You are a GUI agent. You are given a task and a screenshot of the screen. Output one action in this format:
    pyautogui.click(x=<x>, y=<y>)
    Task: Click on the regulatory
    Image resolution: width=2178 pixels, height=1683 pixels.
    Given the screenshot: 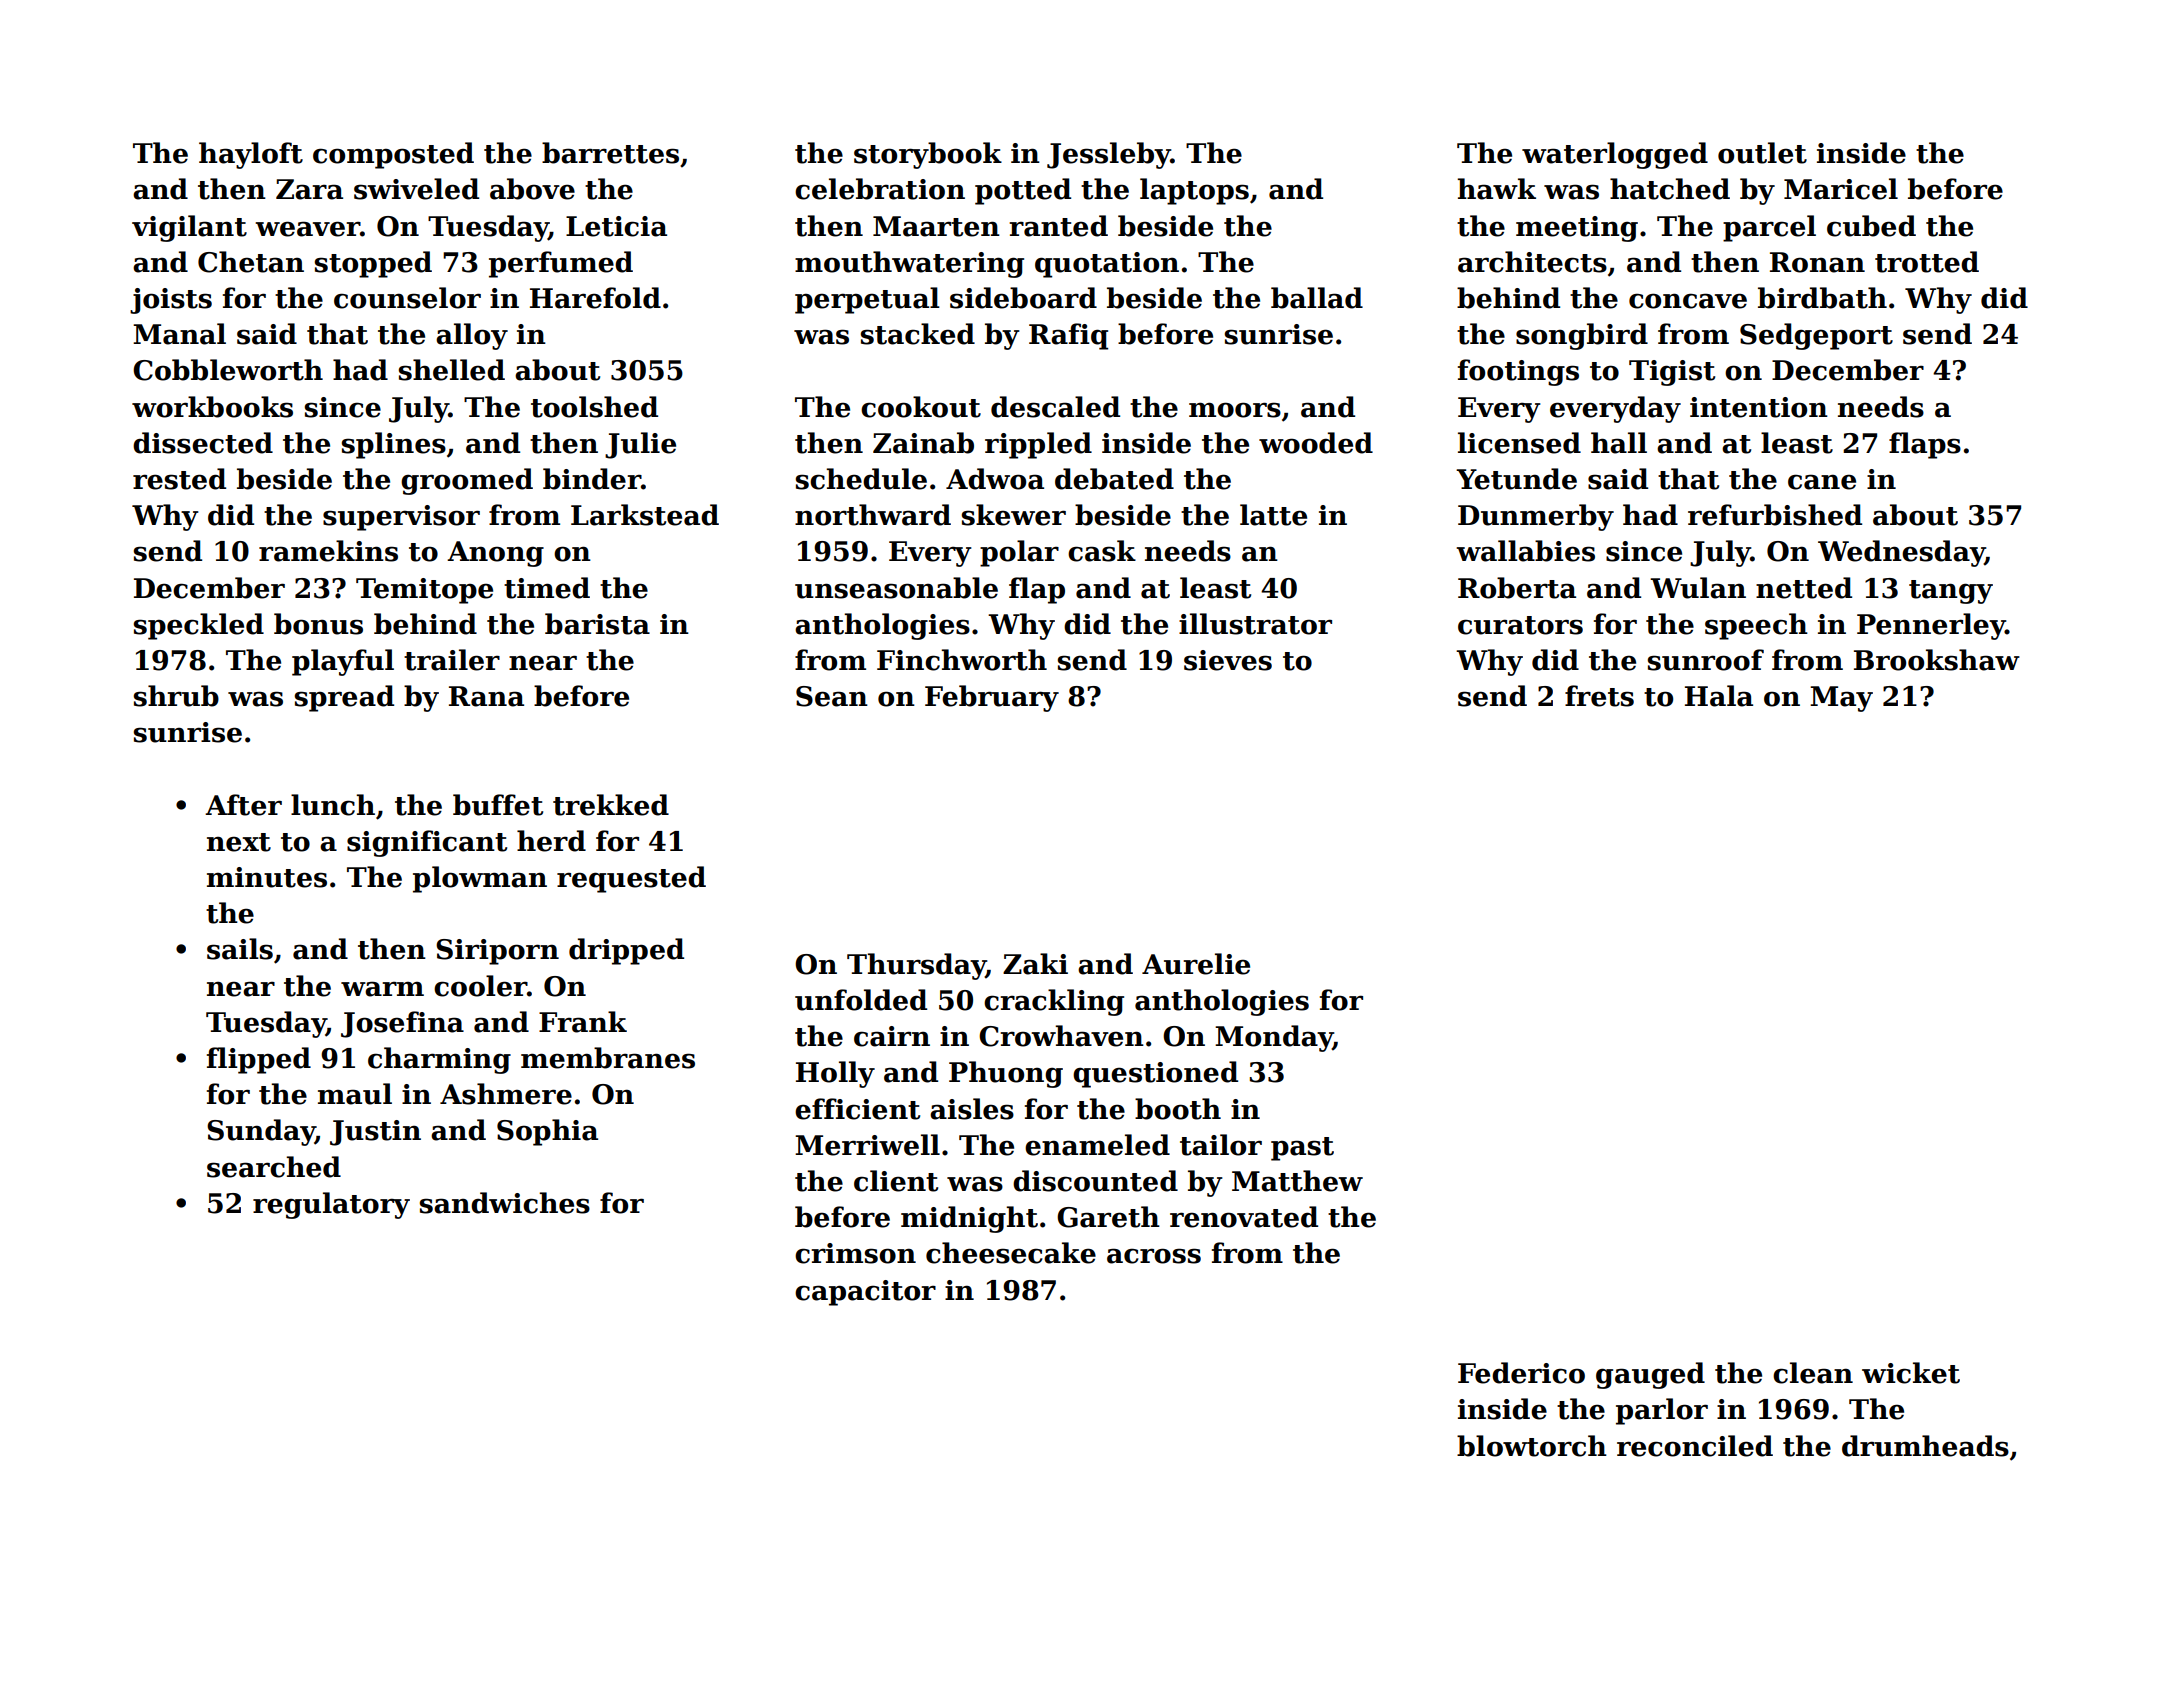 What is the action you would take?
    pyautogui.click(x=331, y=1205)
